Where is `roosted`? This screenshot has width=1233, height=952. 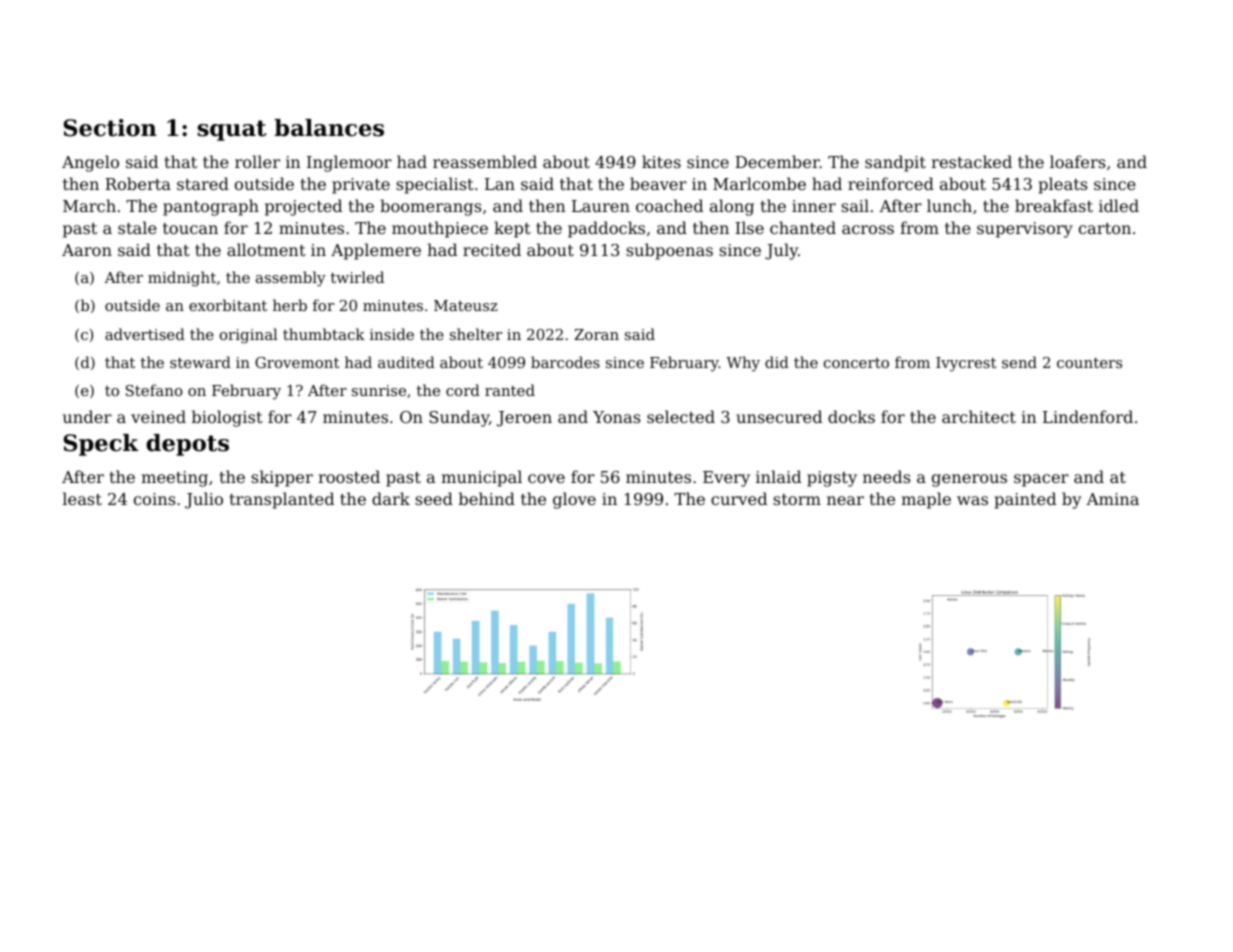
roosted is located at coordinates (349, 476).
